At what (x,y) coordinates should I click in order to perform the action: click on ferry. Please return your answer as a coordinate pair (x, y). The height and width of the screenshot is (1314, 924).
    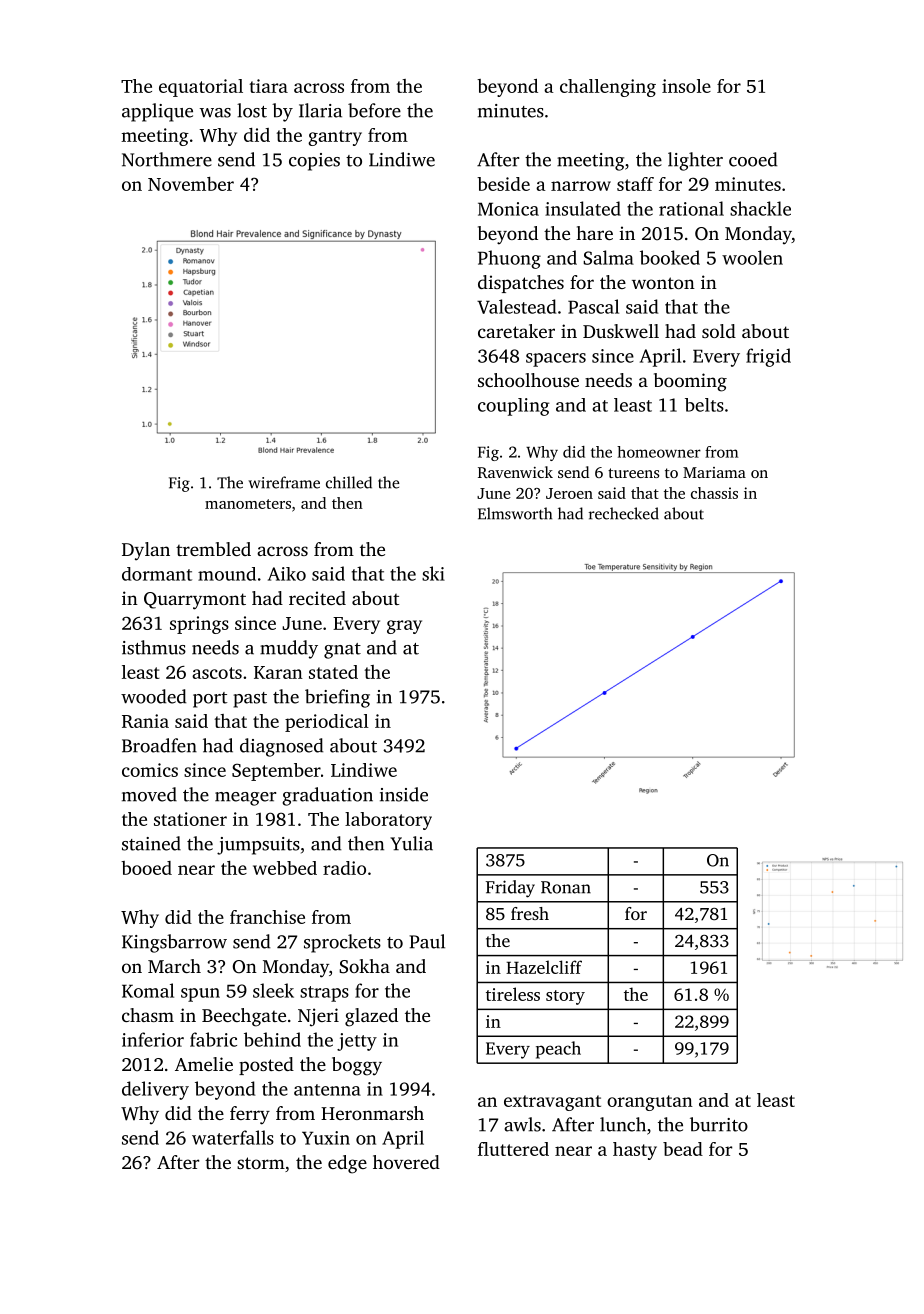
    Looking at the image, I should click on (250, 1115).
